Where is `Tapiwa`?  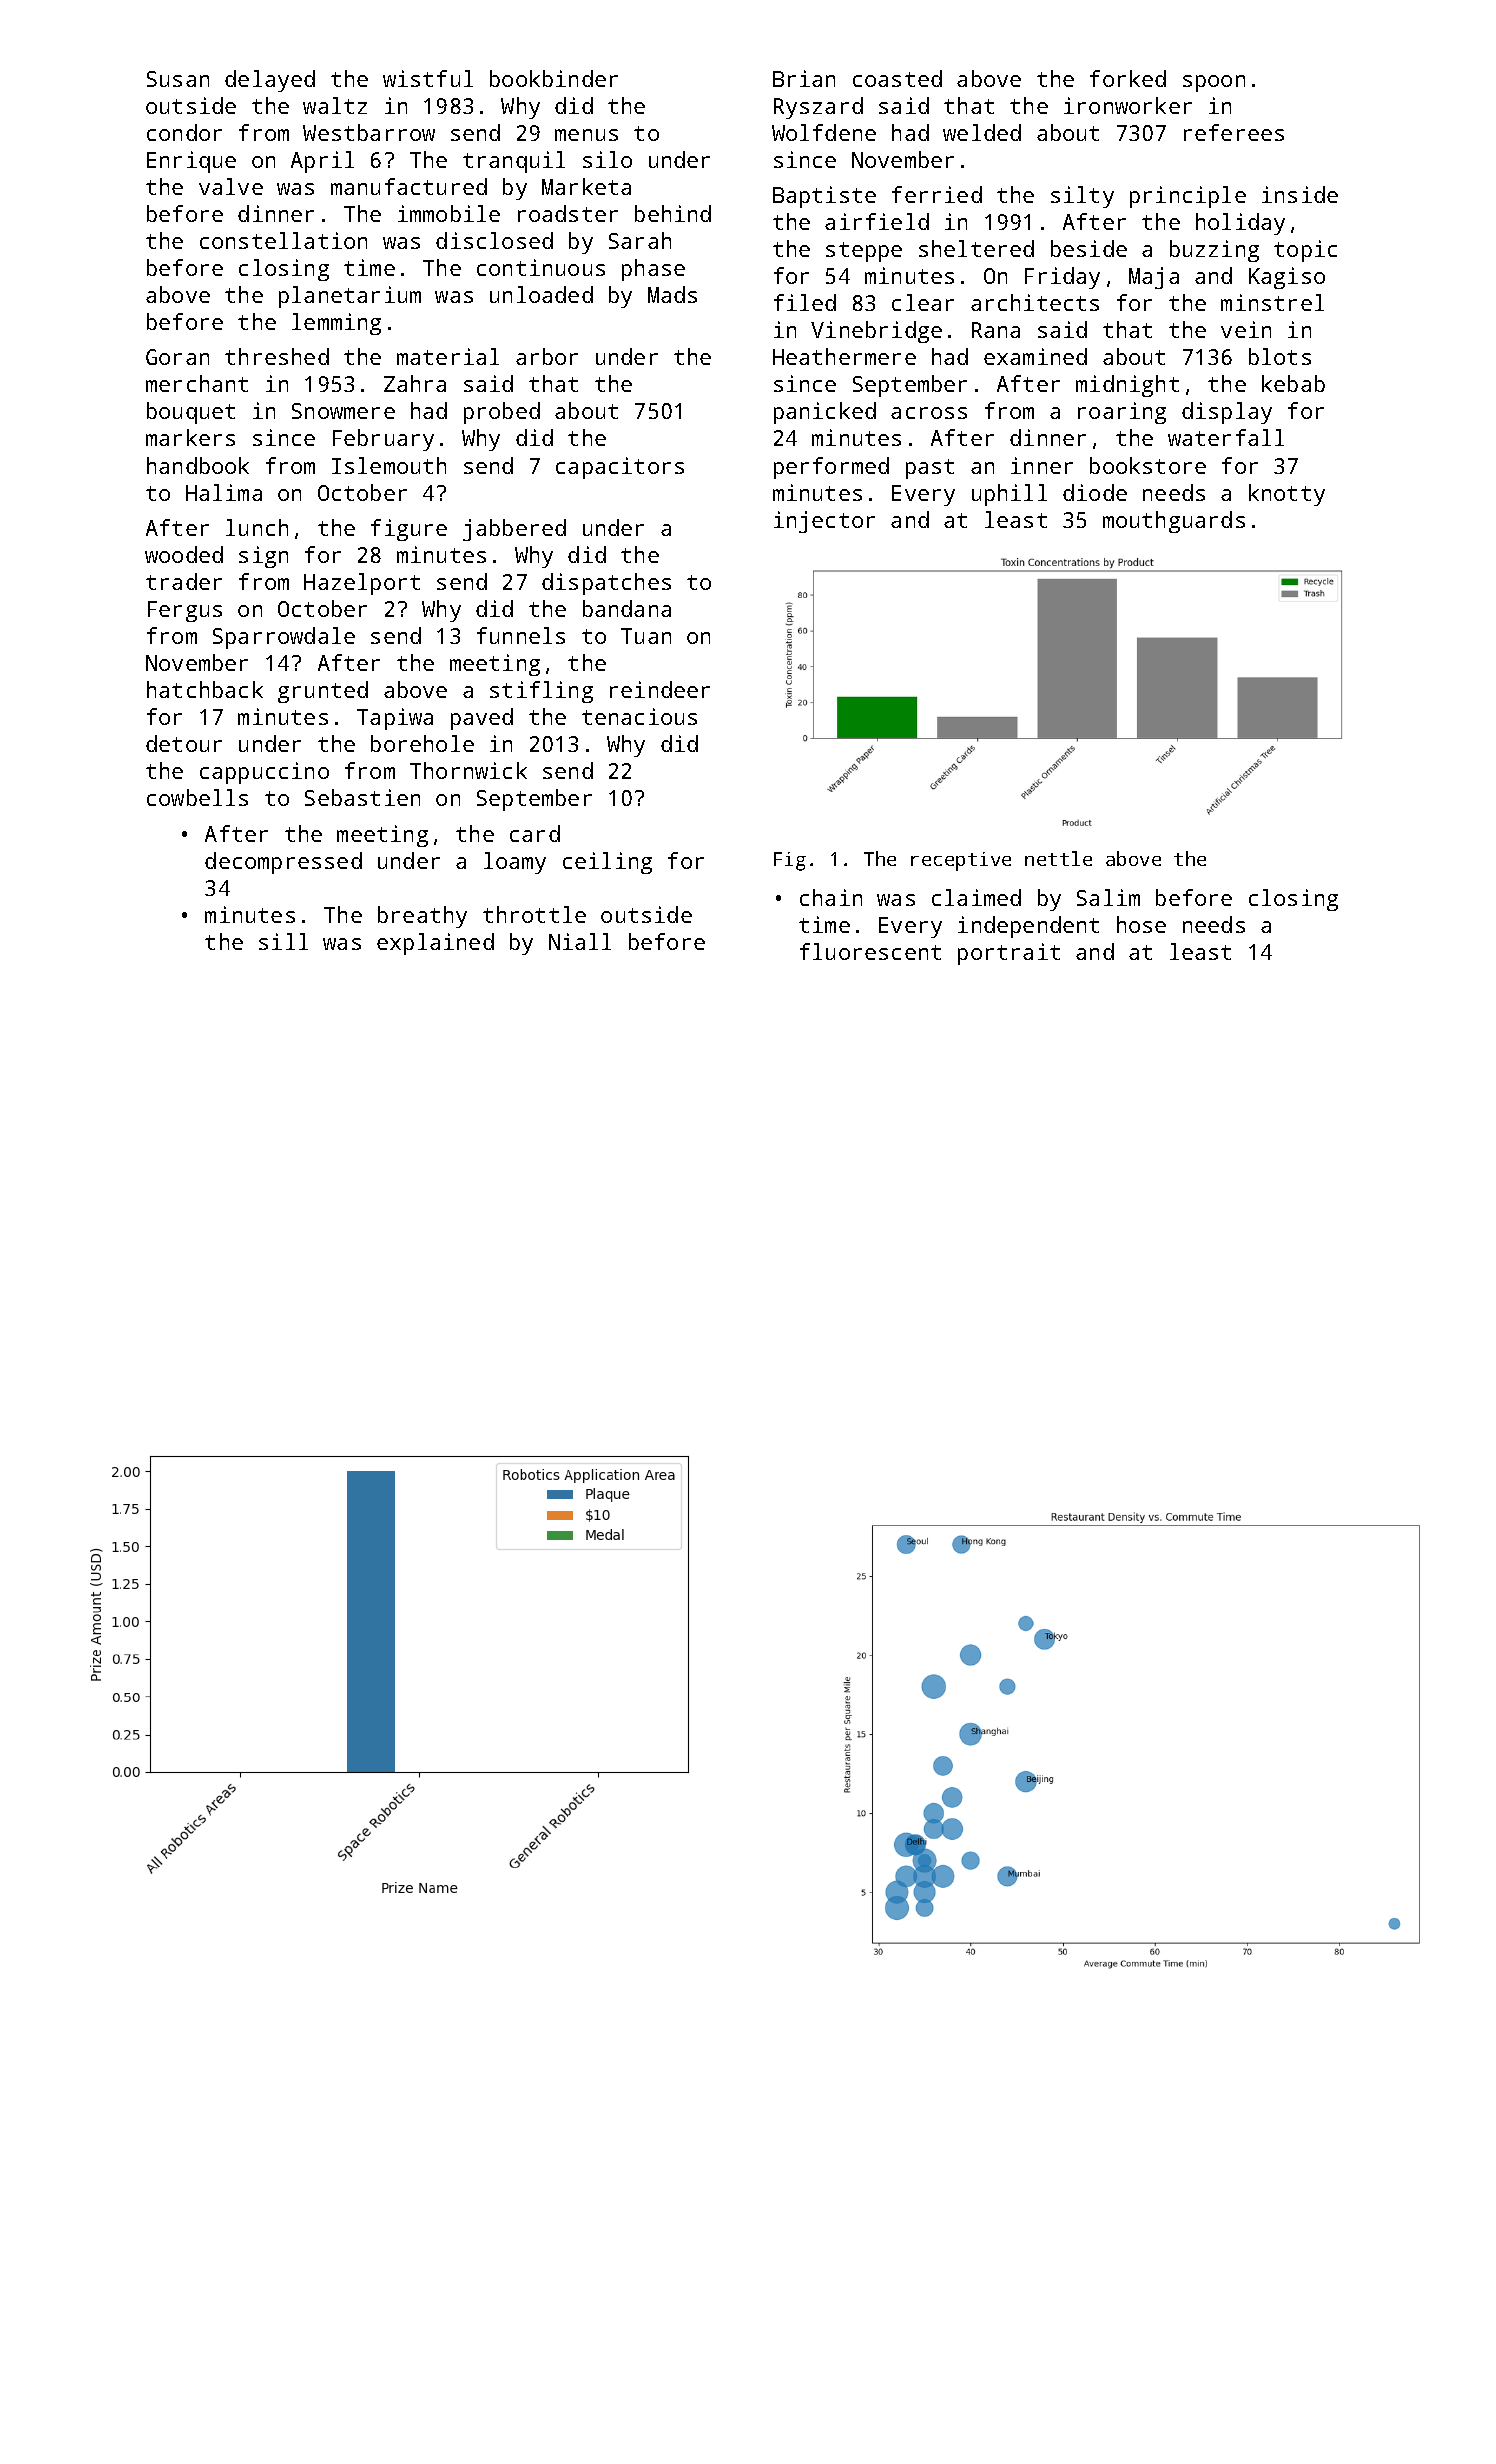 Tapiwa is located at coordinates (395, 719).
